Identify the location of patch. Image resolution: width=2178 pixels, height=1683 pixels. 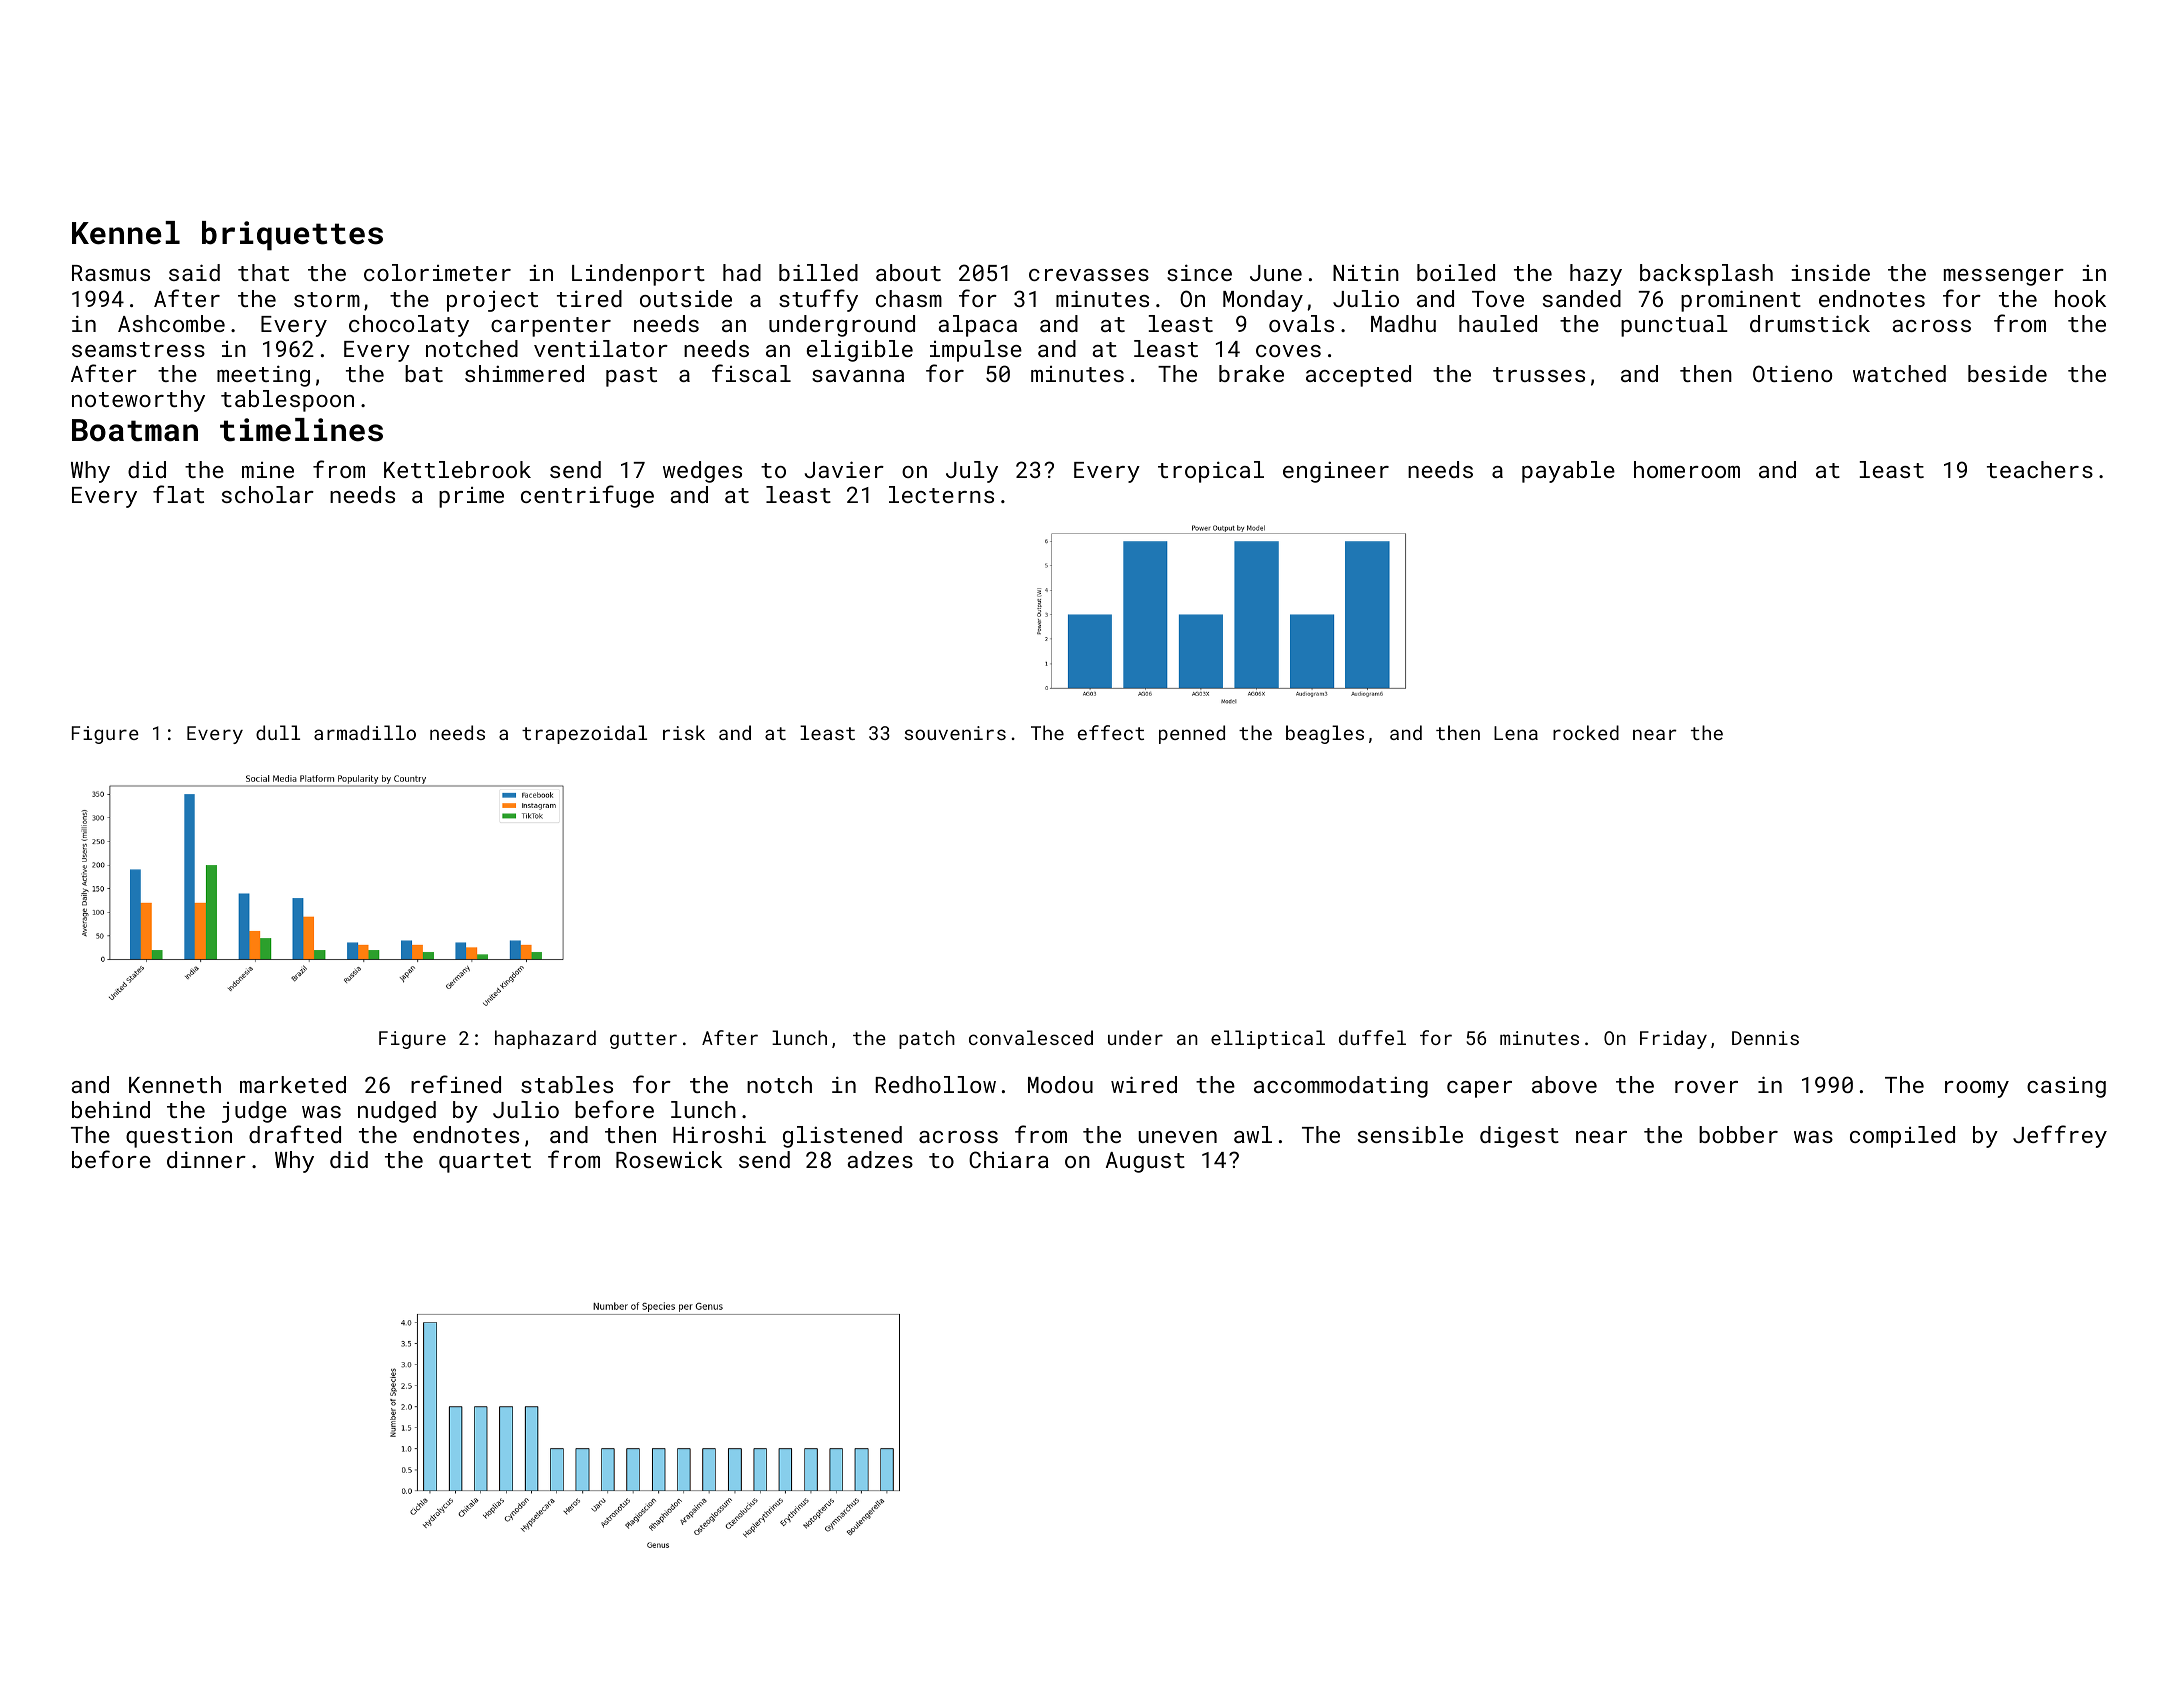
(927, 1039).
